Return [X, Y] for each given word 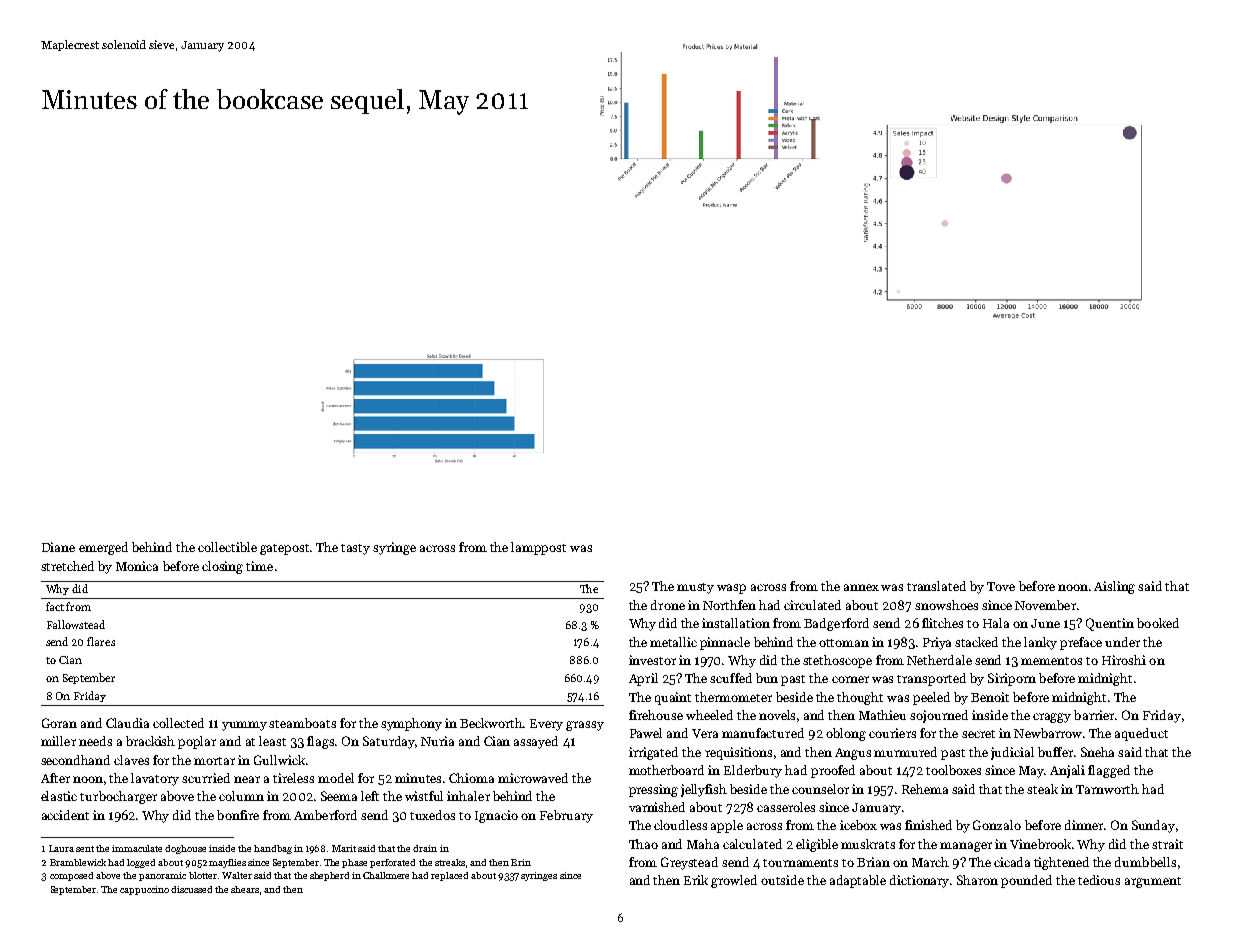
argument [1153, 882]
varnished [657, 807]
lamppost [538, 548]
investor [652, 660]
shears [245, 889]
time [259, 566]
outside [782, 880]
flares [101, 641]
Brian [873, 862]
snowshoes [946, 605]
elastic [59, 796]
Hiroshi [1124, 660]
